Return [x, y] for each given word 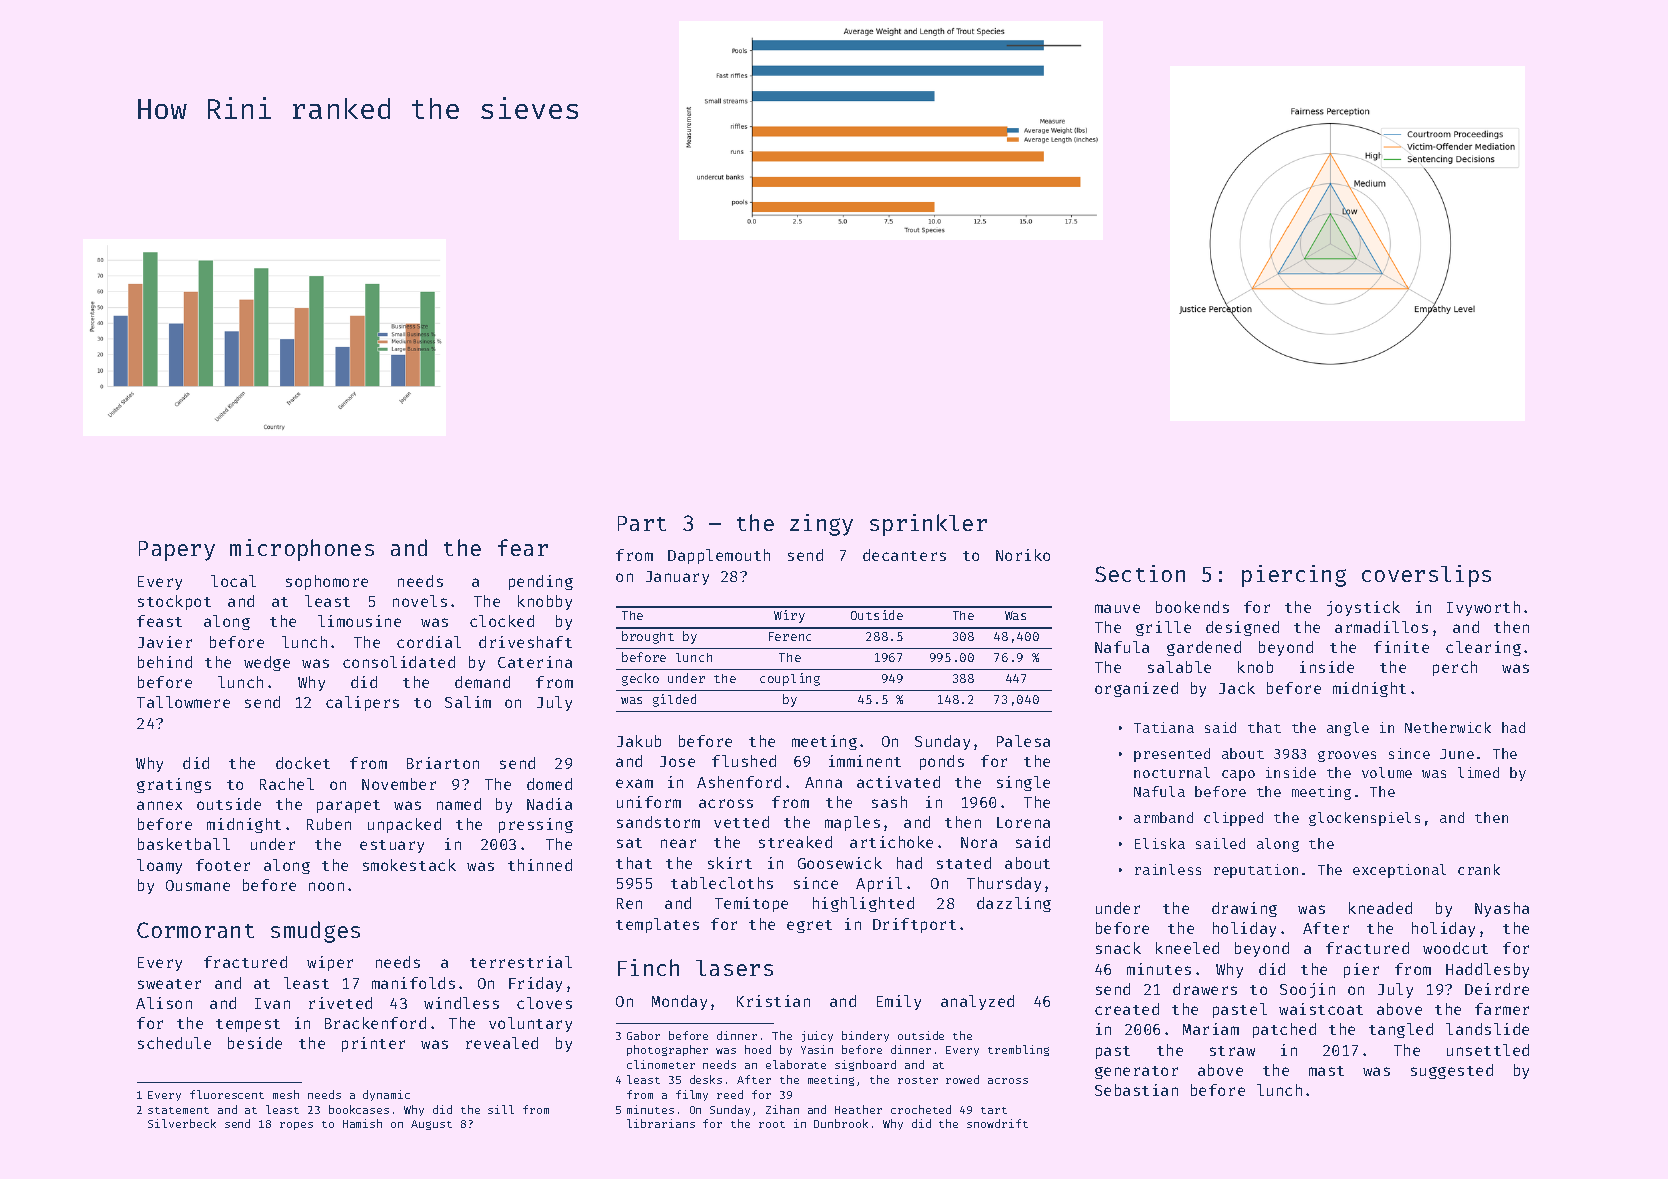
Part [642, 523]
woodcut [1455, 948]
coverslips [1426, 576]
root [772, 1124]
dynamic [386, 1095]
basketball [184, 844]
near [678, 843]
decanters [904, 555]
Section [1140, 573]
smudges [315, 932]
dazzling [1014, 904]
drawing [1244, 909]
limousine [359, 621]
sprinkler [928, 525]
